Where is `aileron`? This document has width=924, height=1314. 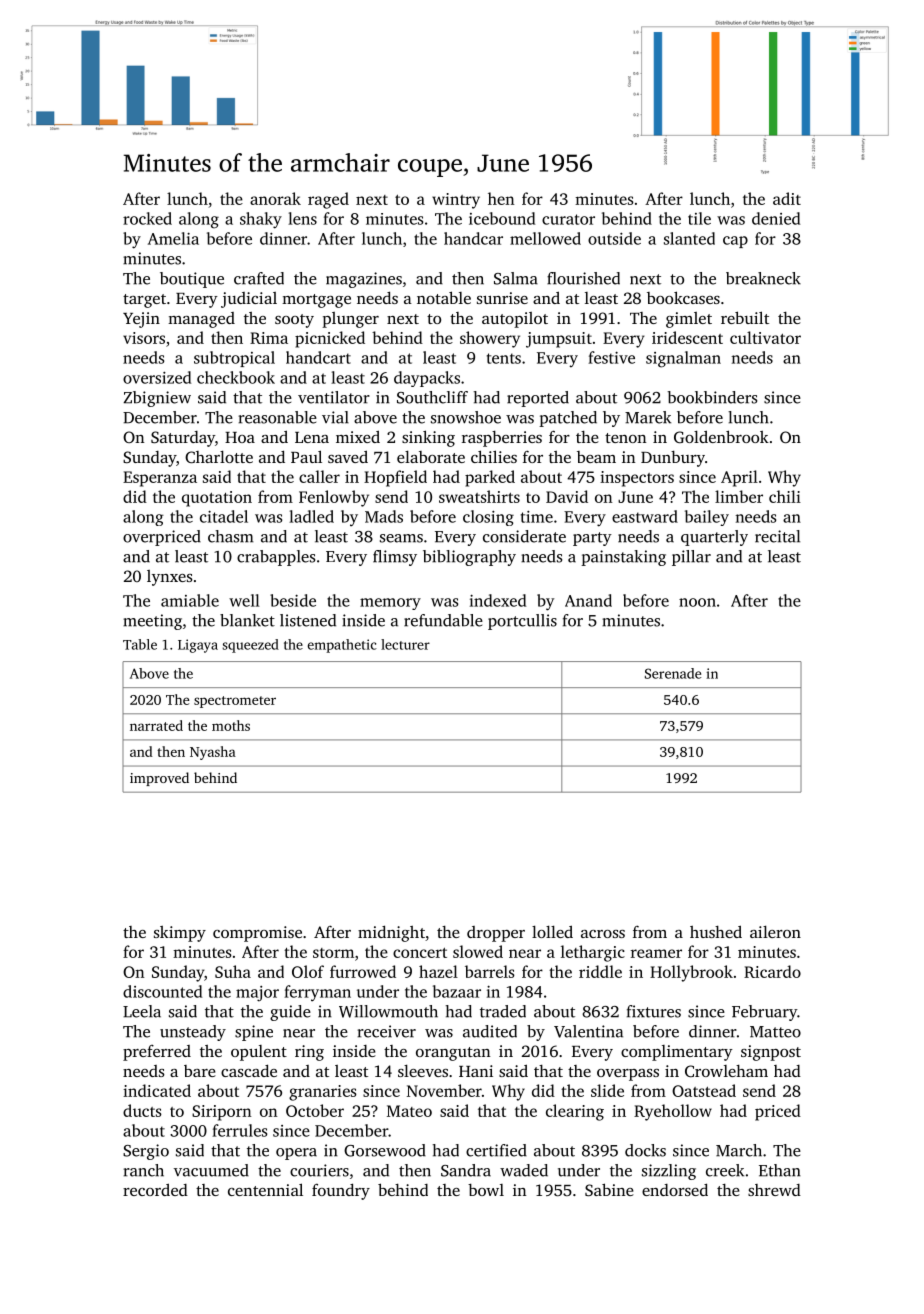
aileron is located at coordinates (775, 932).
